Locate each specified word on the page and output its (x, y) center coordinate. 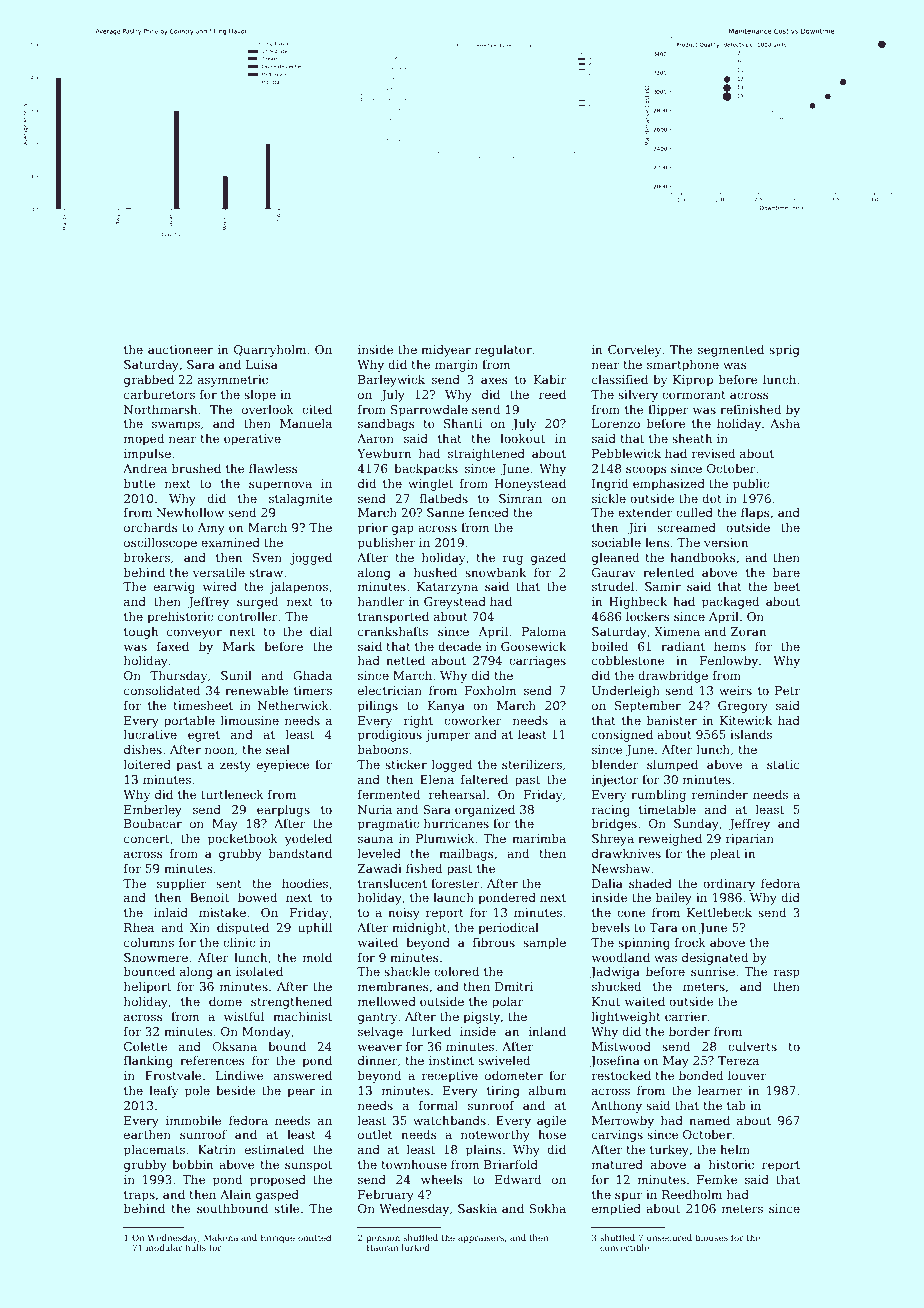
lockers (648, 616)
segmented (731, 351)
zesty (235, 766)
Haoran (382, 1247)
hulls (195, 1247)
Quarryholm (270, 351)
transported (393, 618)
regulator (503, 351)
